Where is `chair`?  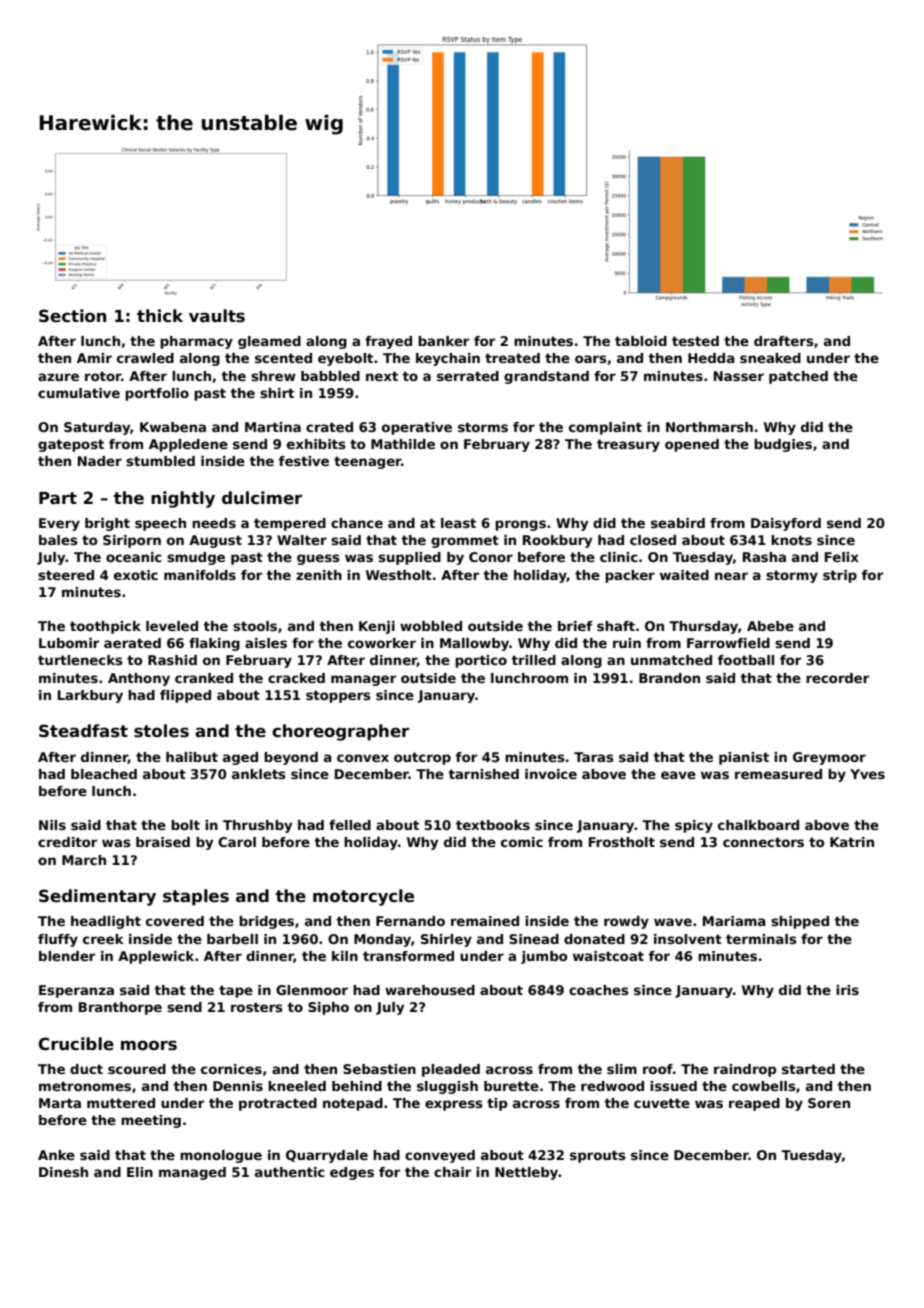 chair is located at coordinates (452, 1172).
